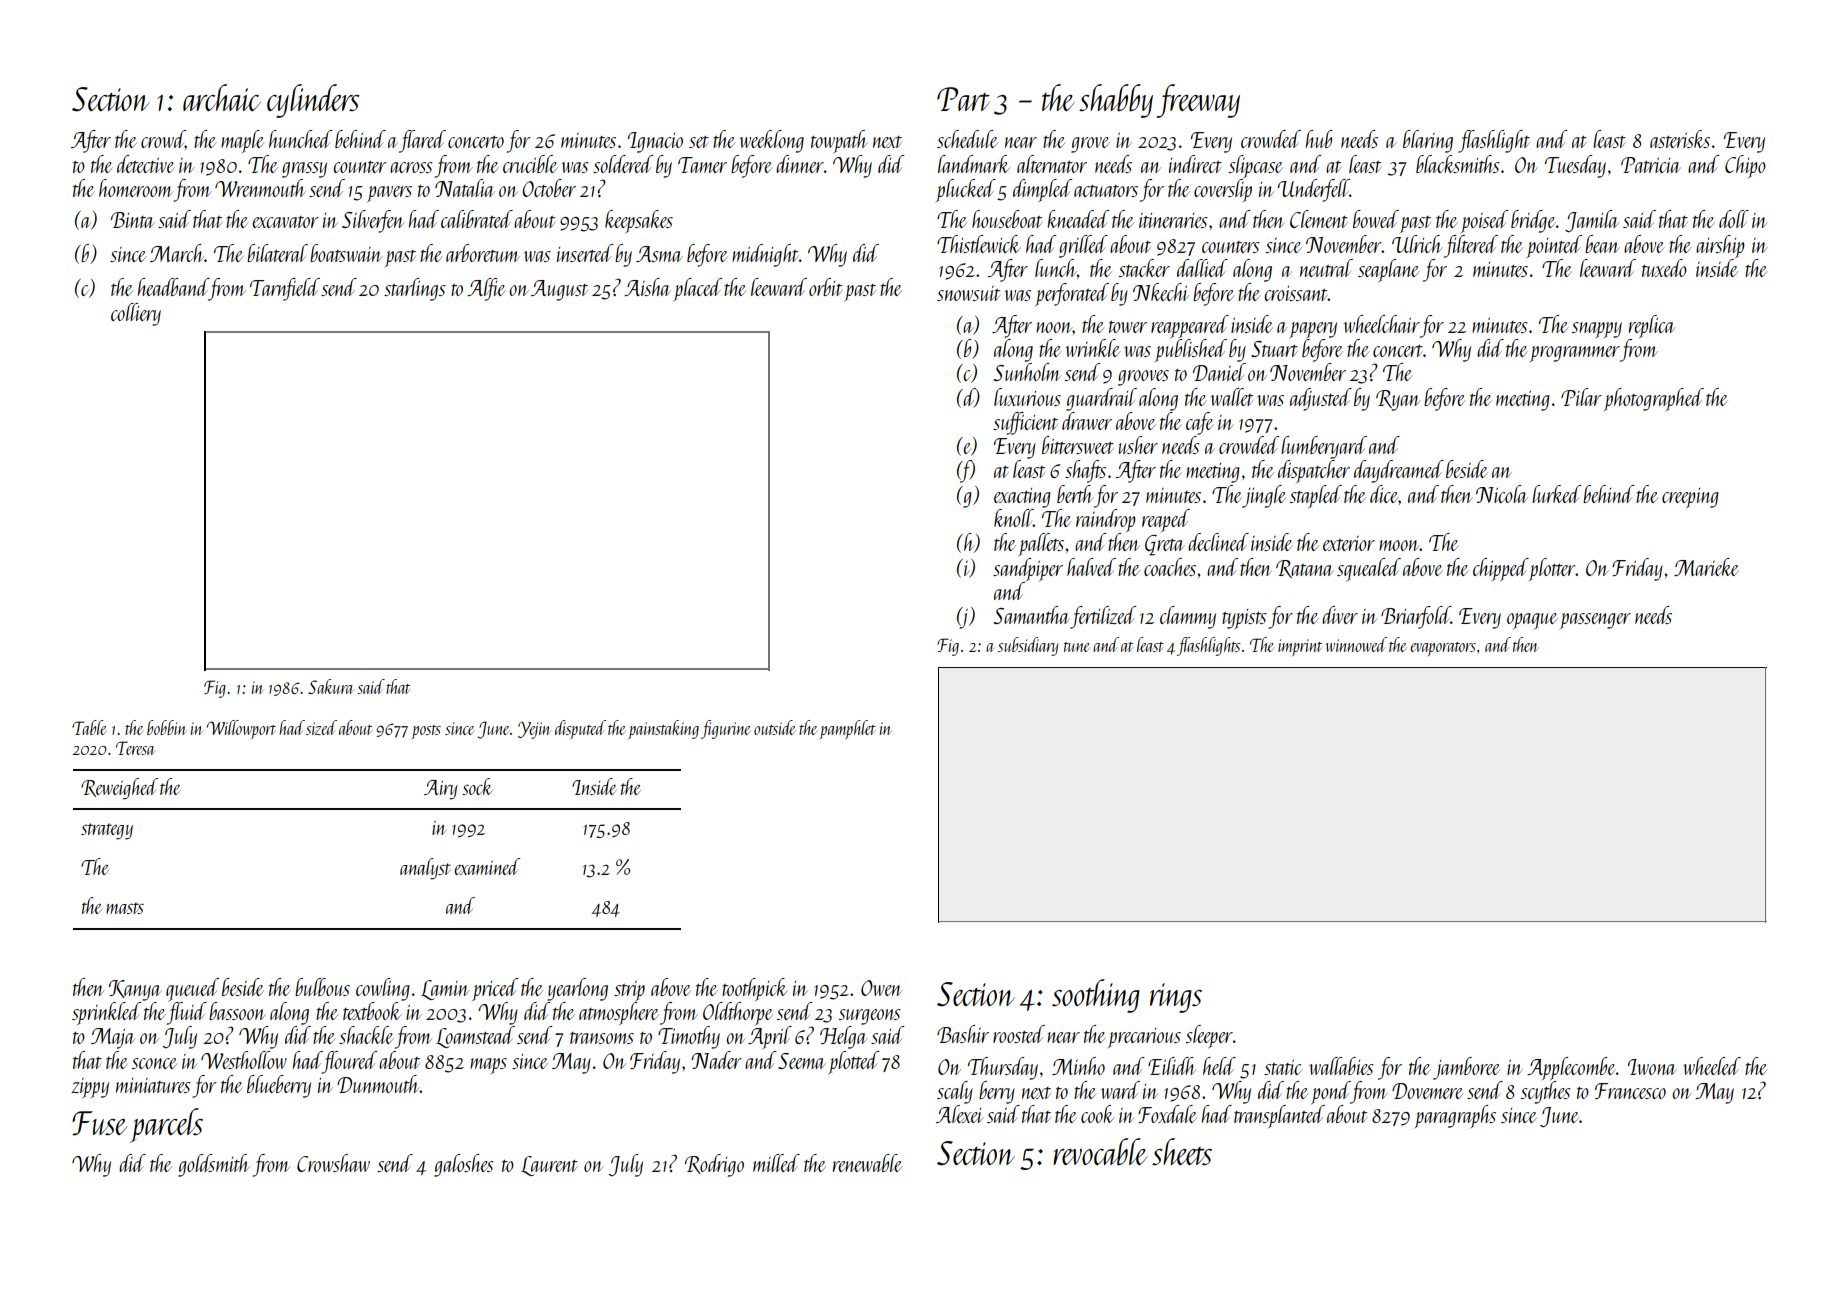 The image size is (1839, 1300). What do you see at coordinates (1399, 471) in the screenshot?
I see `daydreamed` at bounding box center [1399, 471].
